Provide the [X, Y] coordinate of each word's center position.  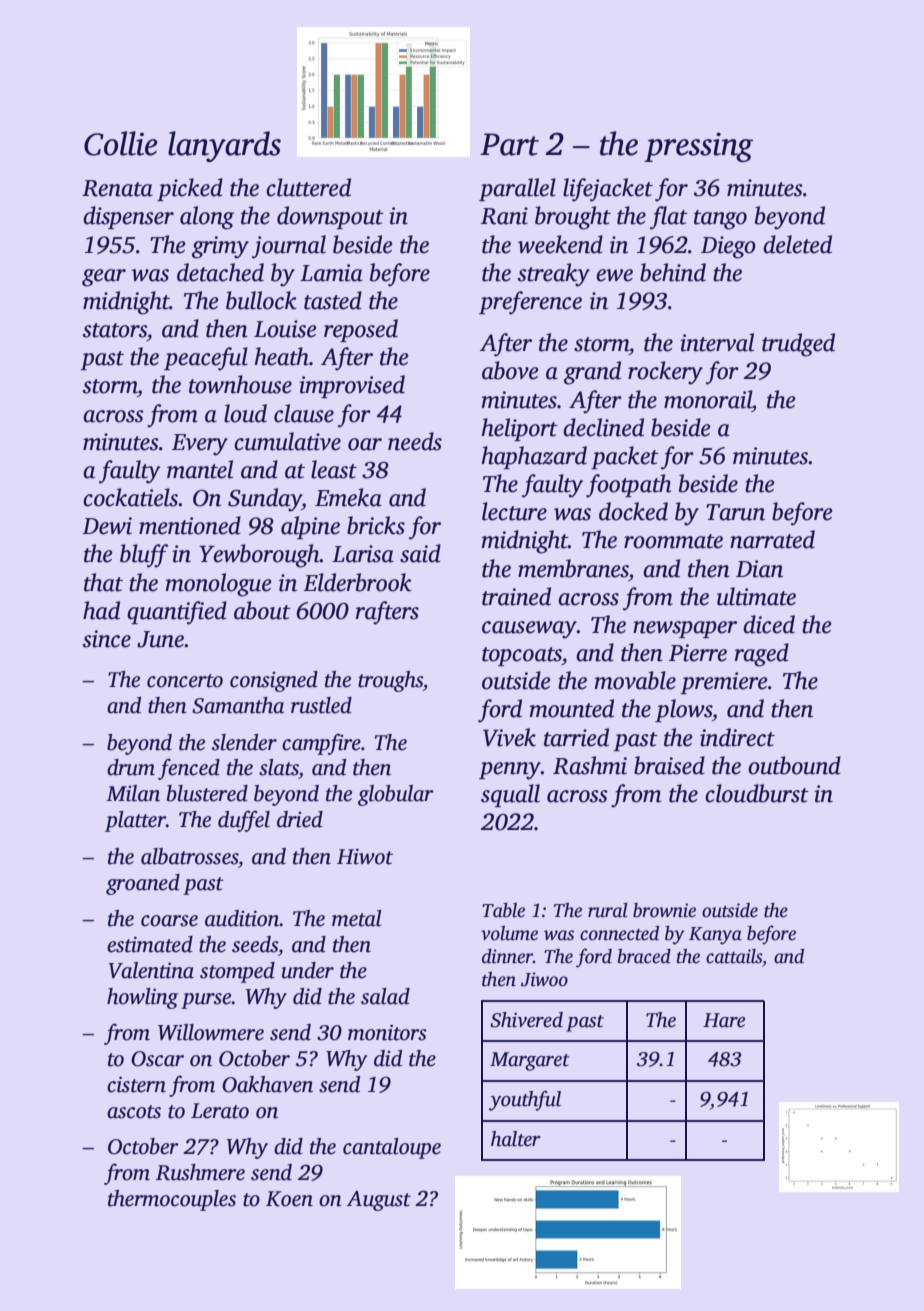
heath [282, 356]
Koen [289, 1199]
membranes [573, 568]
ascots [134, 1112]
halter [516, 1139]
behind [673, 272]
